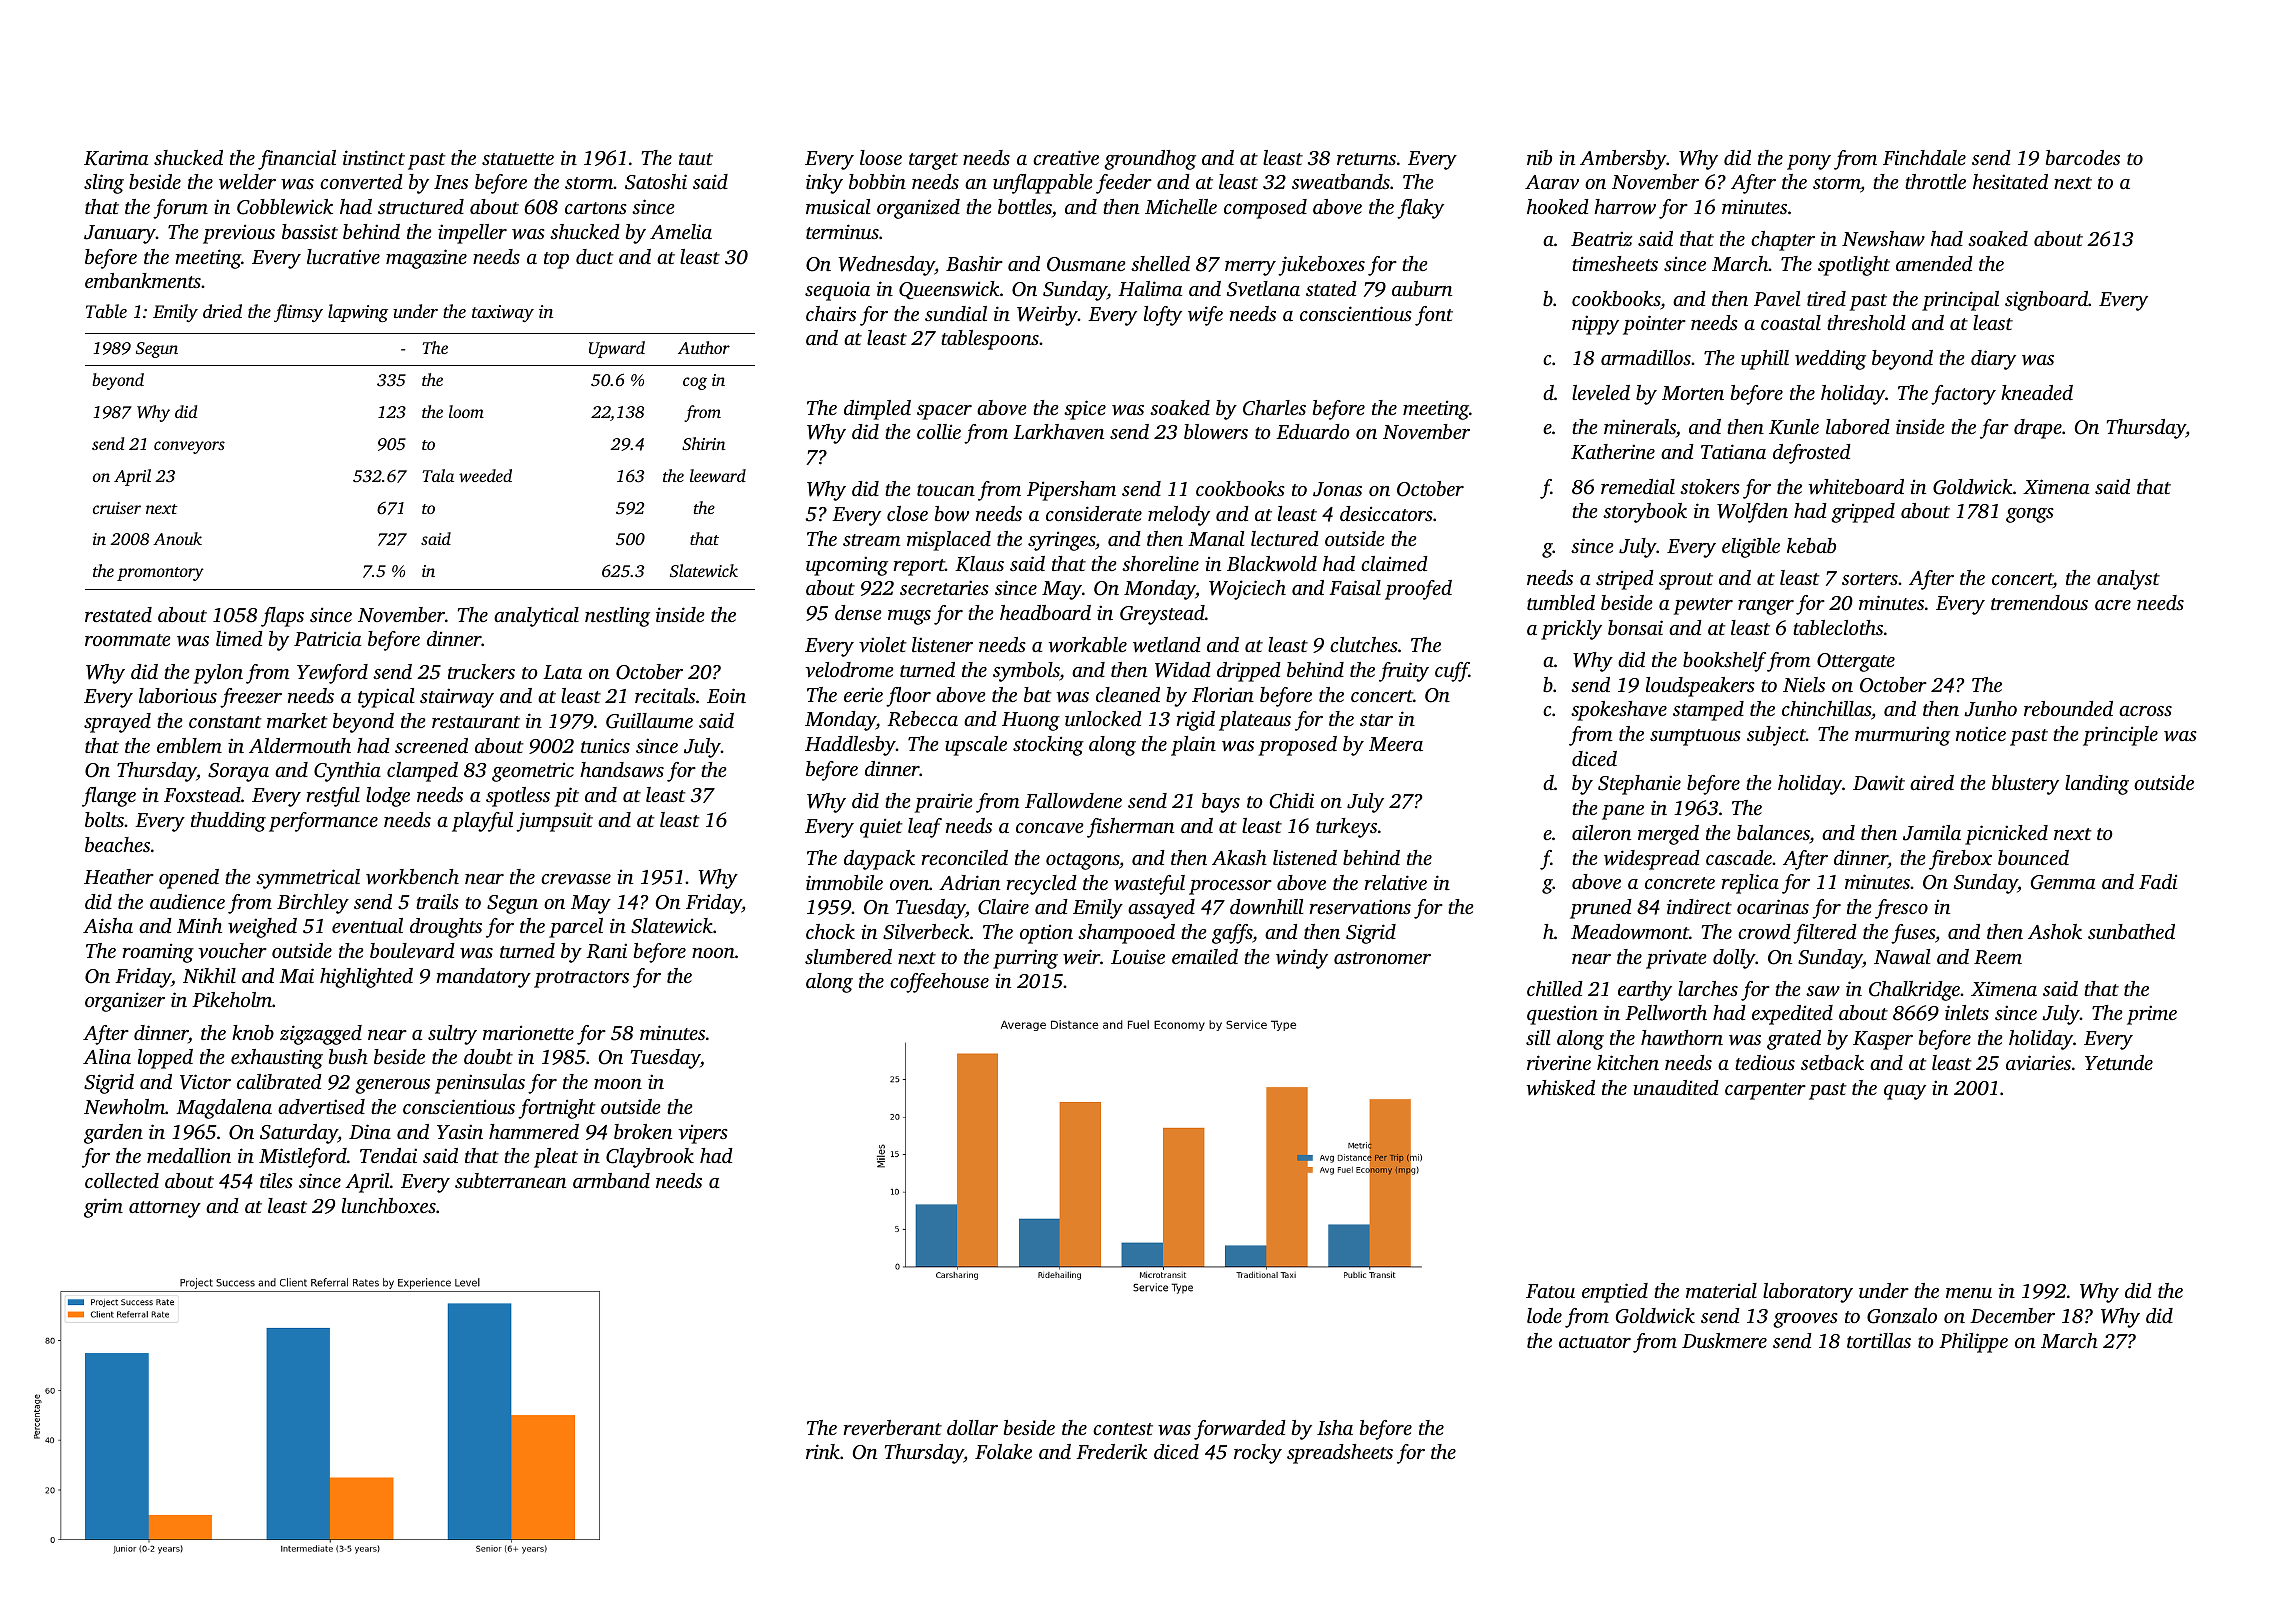 The height and width of the page is (1614, 2282). I want to click on medallion, so click(189, 1155).
